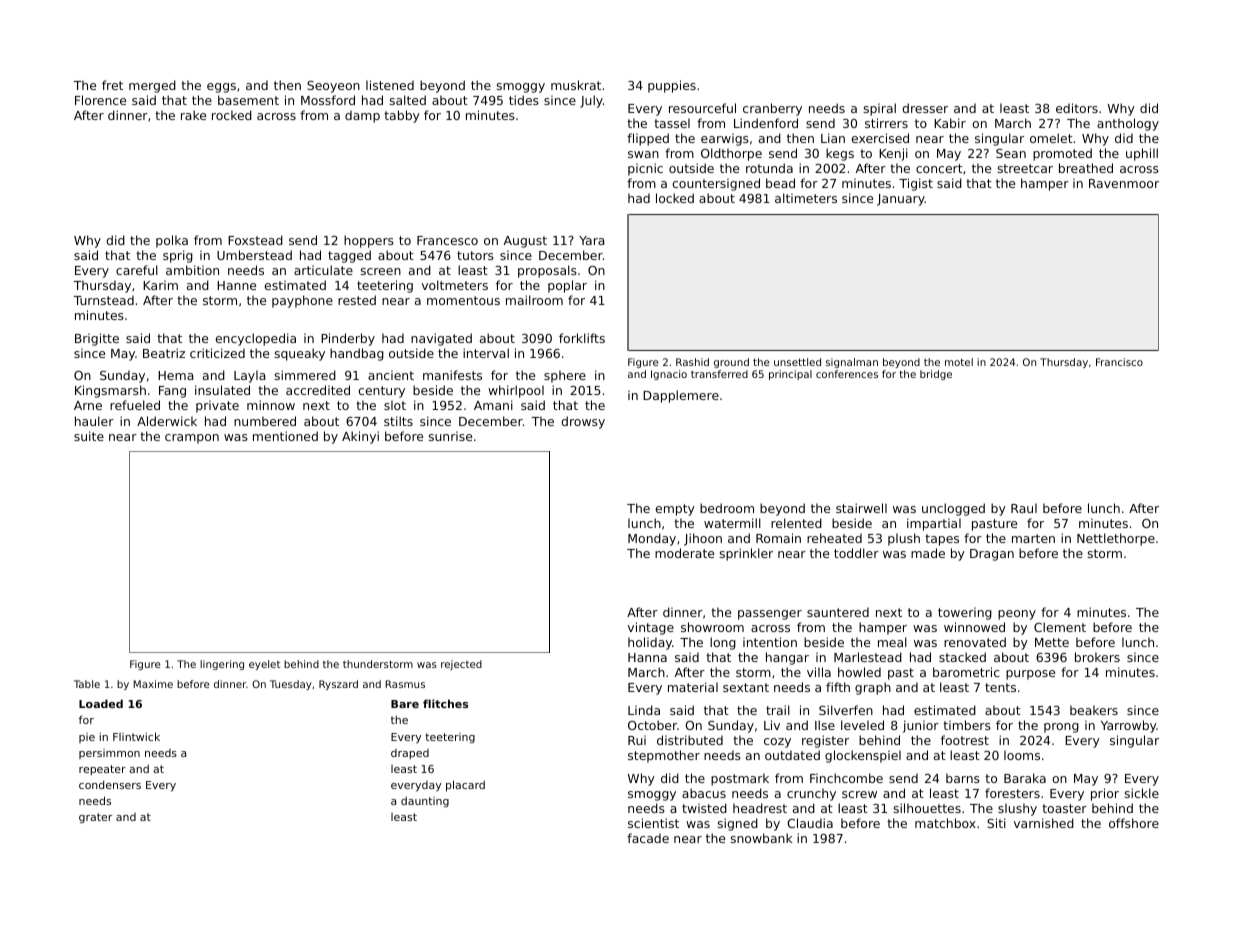  Describe the element at coordinates (222, 665) in the document. I see `lingering` at that location.
